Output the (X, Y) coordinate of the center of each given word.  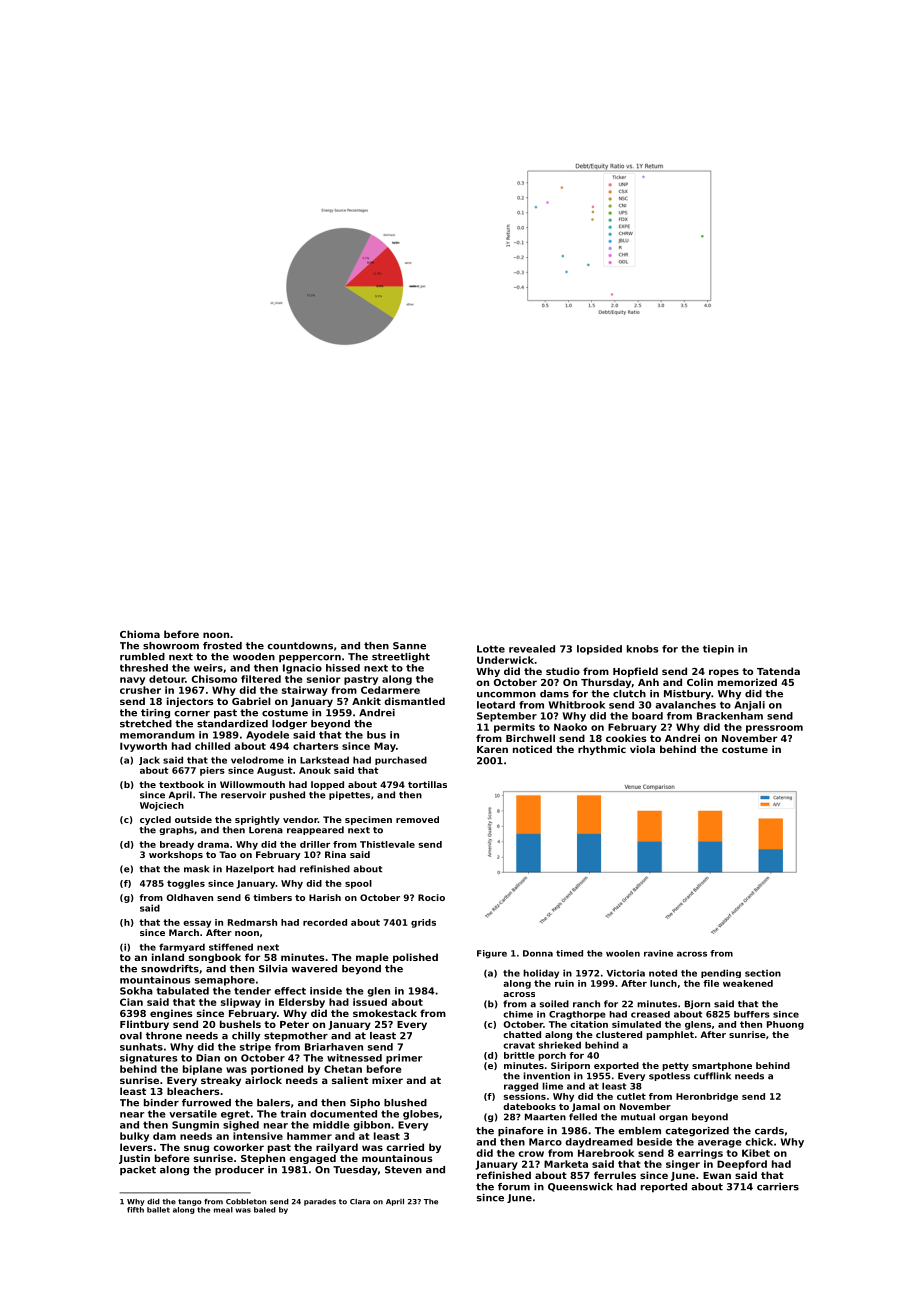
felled (583, 1117)
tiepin (718, 650)
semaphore (225, 981)
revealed (532, 649)
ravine (658, 953)
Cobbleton (246, 1202)
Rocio (431, 897)
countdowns (300, 646)
